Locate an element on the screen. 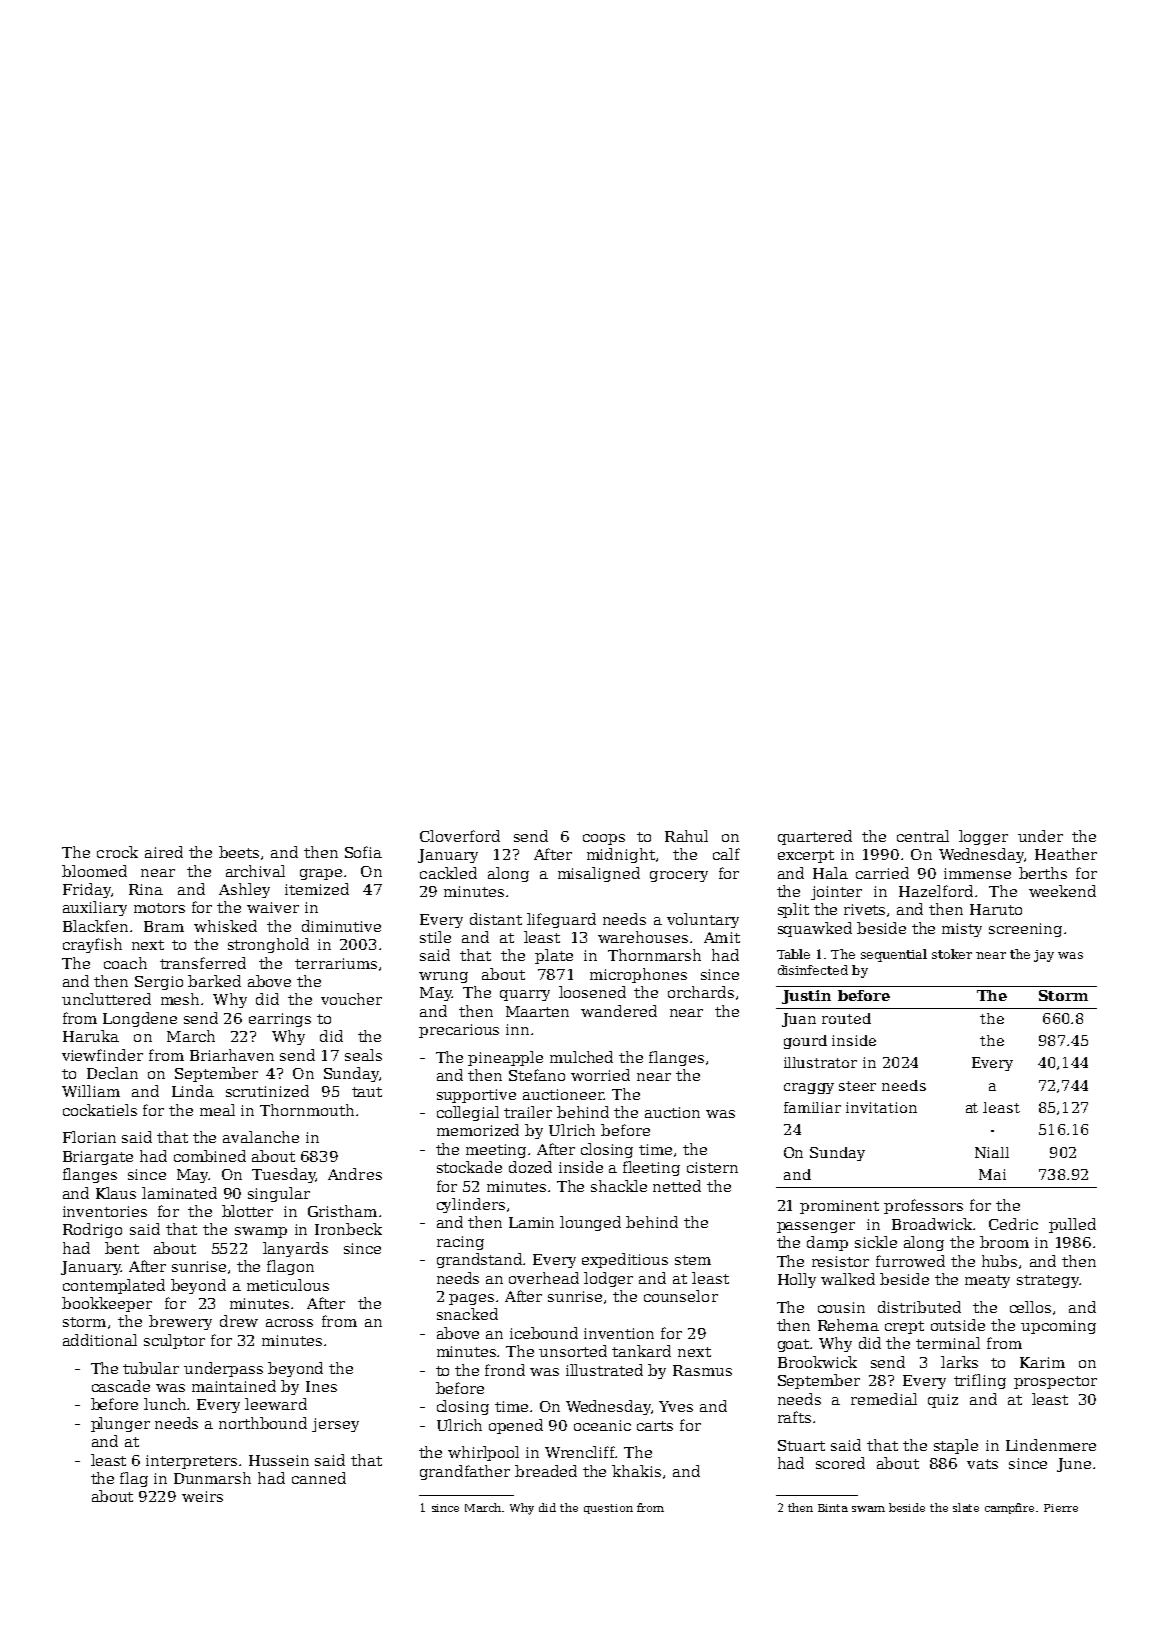 The image size is (1159, 1639). khakis is located at coordinates (636, 1471).
